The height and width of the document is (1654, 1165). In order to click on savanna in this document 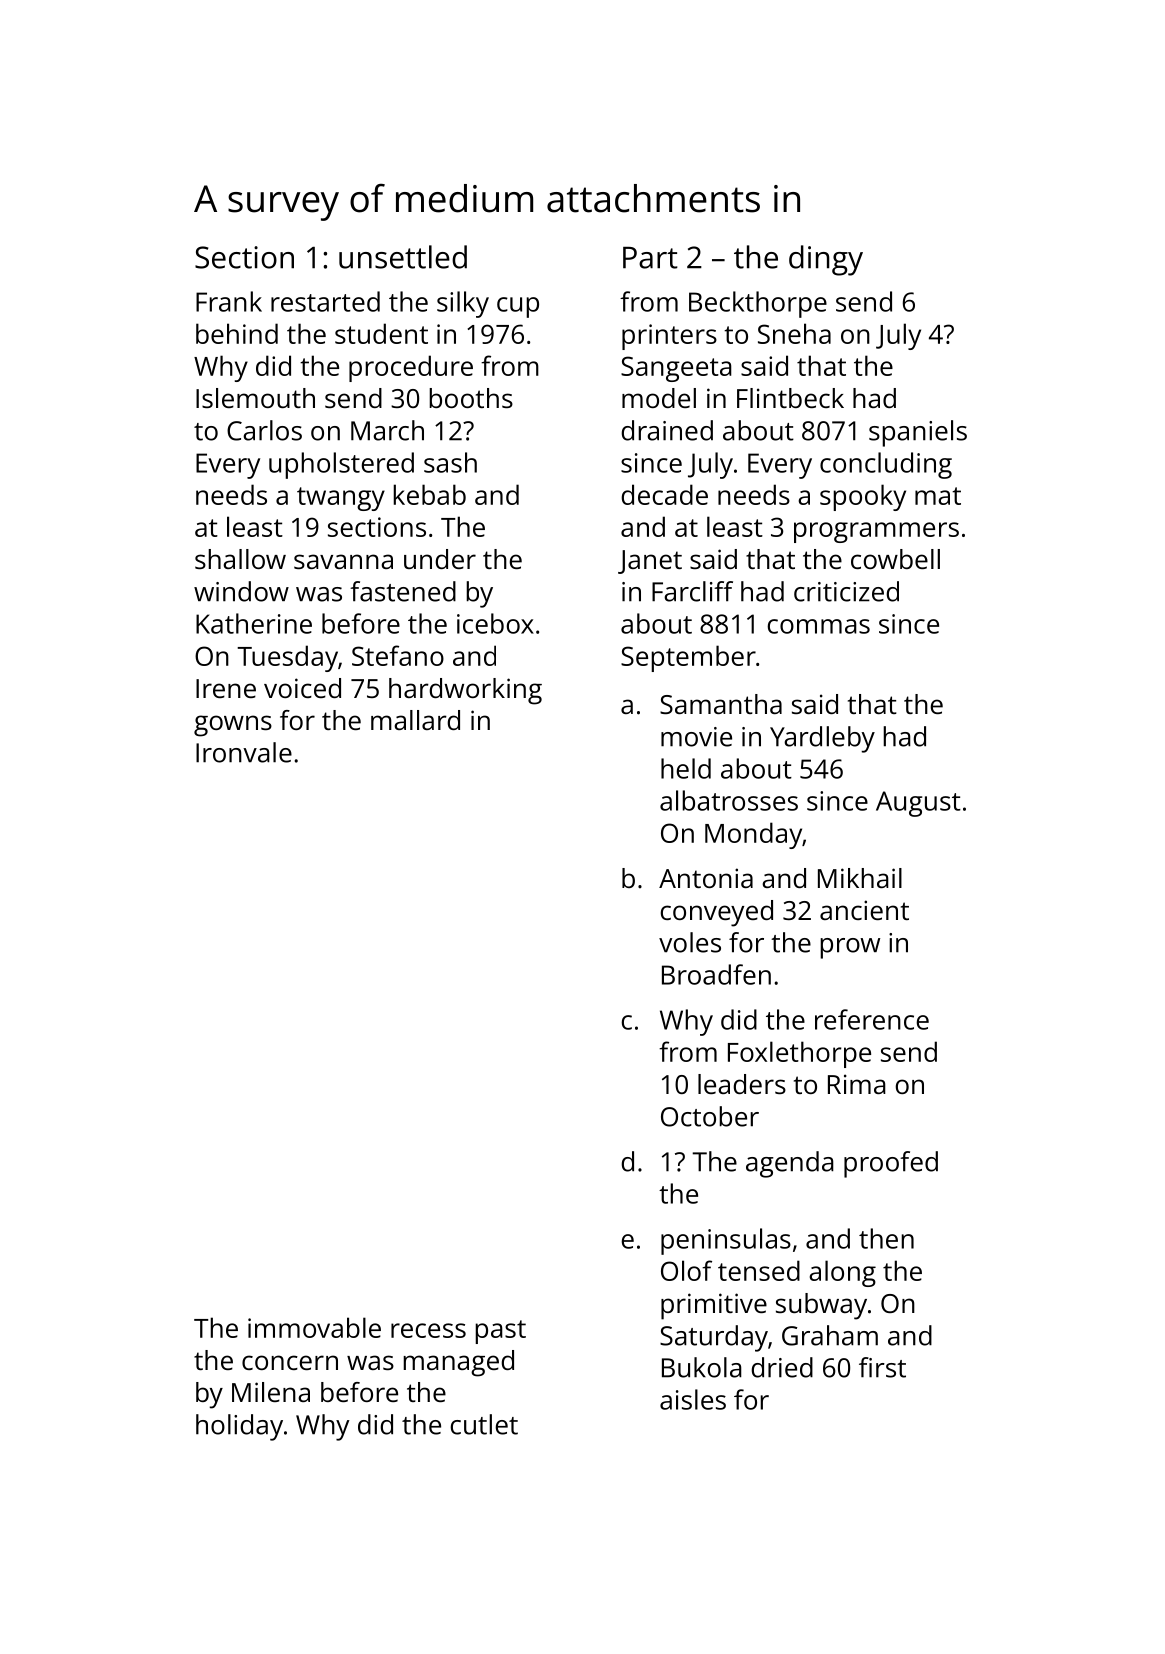, I will do `click(343, 561)`.
